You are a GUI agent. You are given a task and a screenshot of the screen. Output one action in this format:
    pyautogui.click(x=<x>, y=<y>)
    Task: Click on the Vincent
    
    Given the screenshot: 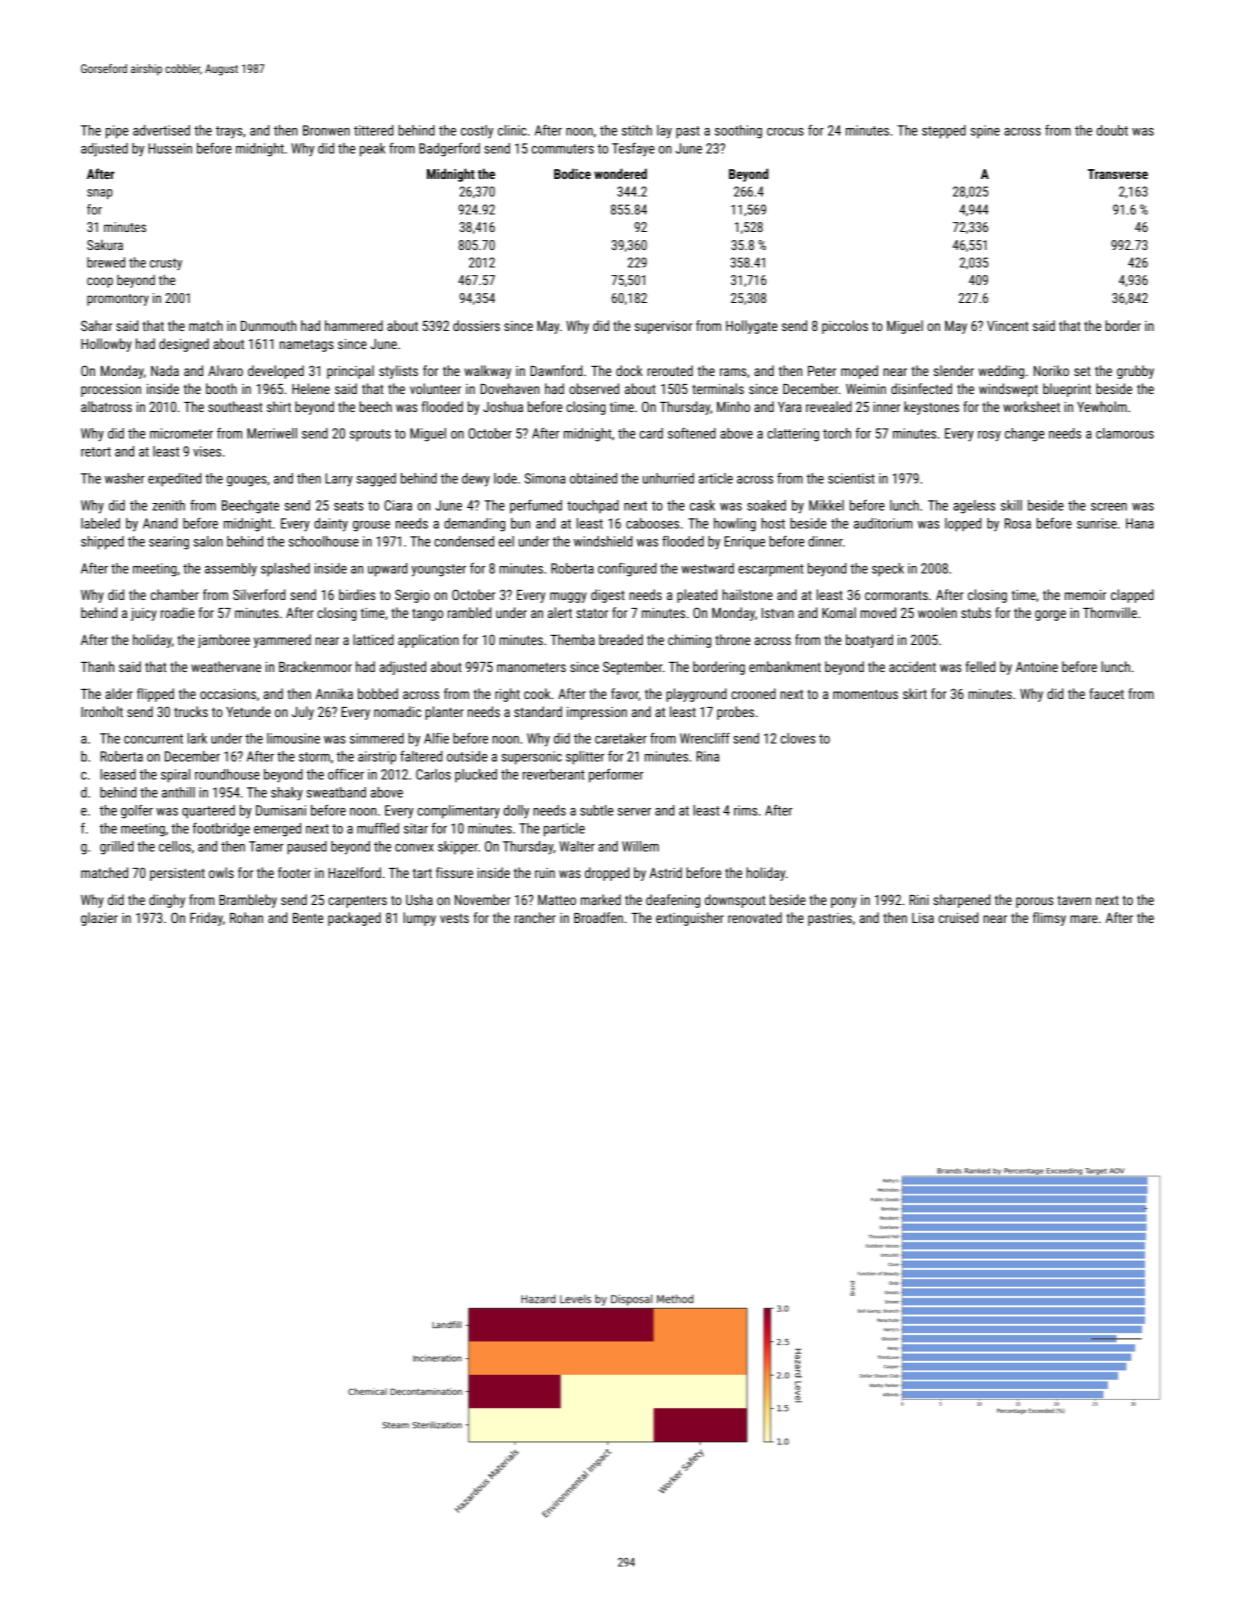 What is the action you would take?
    pyautogui.click(x=1008, y=326)
